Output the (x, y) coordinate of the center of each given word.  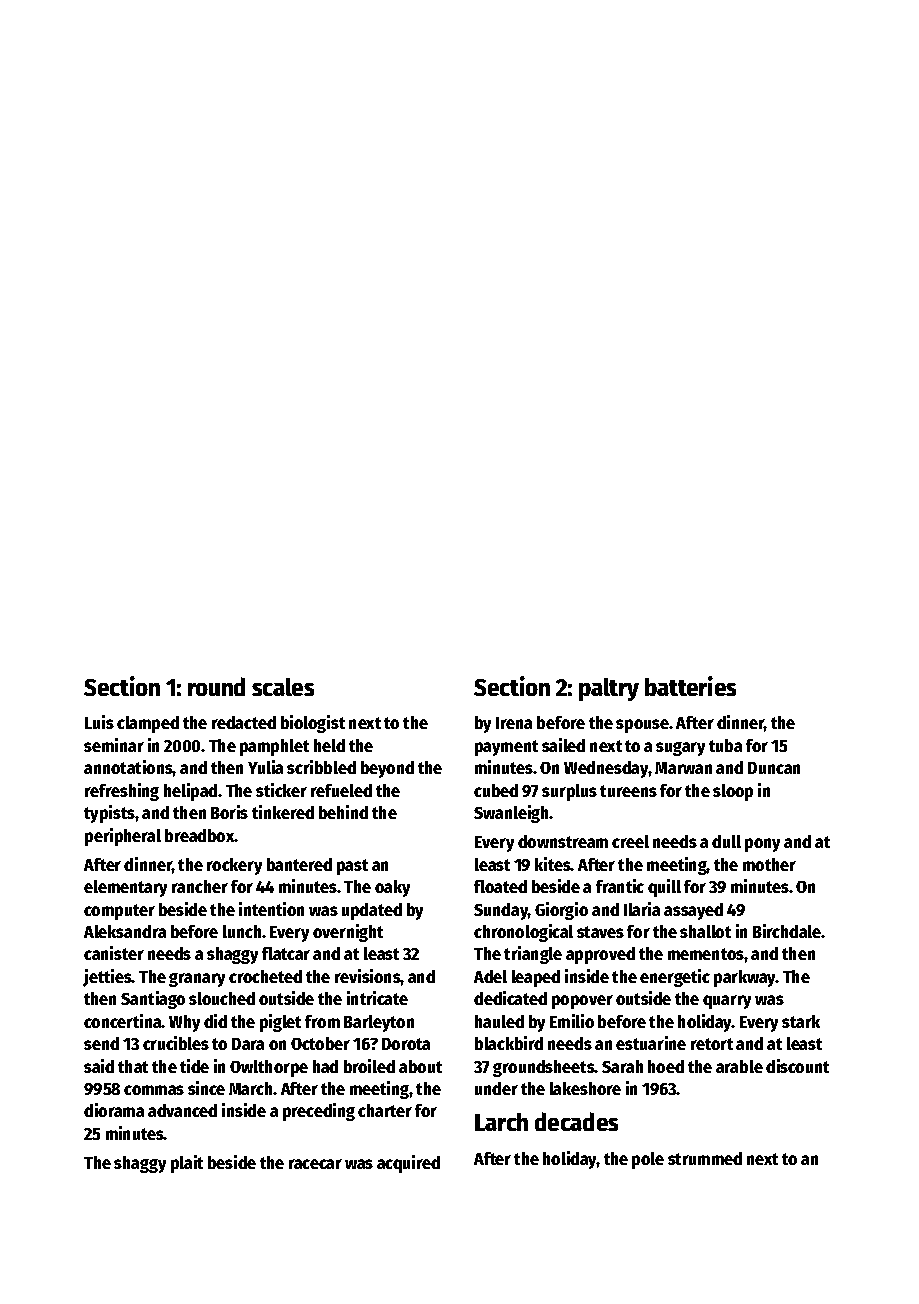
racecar (315, 1164)
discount (797, 1066)
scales (283, 687)
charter (385, 1110)
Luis (99, 722)
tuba (725, 745)
